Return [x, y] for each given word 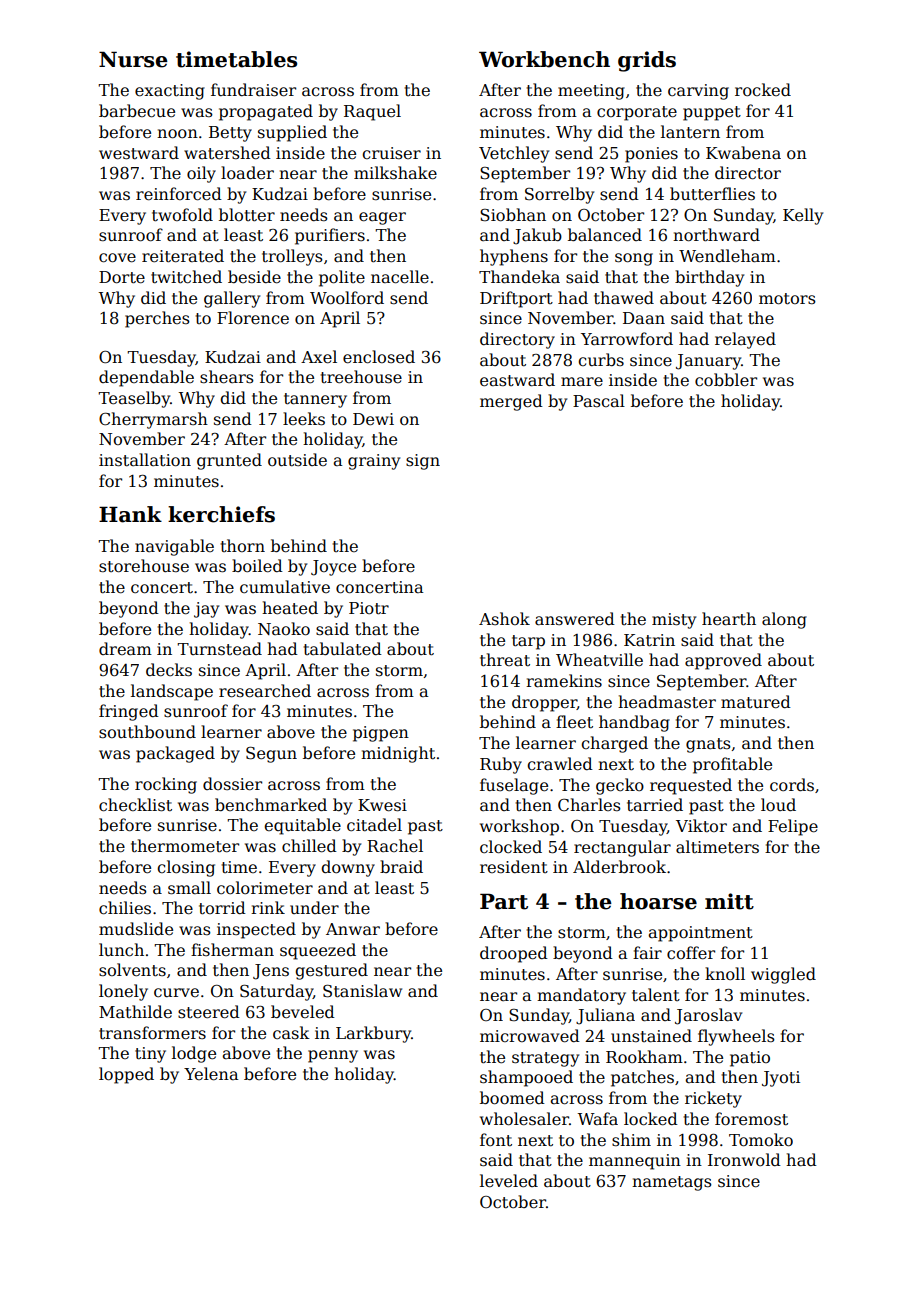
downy [348, 868]
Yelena [211, 1074]
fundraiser [253, 90]
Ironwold [744, 1159]
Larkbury [373, 1034]
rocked [763, 89]
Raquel [372, 112]
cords [792, 785]
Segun [271, 755]
